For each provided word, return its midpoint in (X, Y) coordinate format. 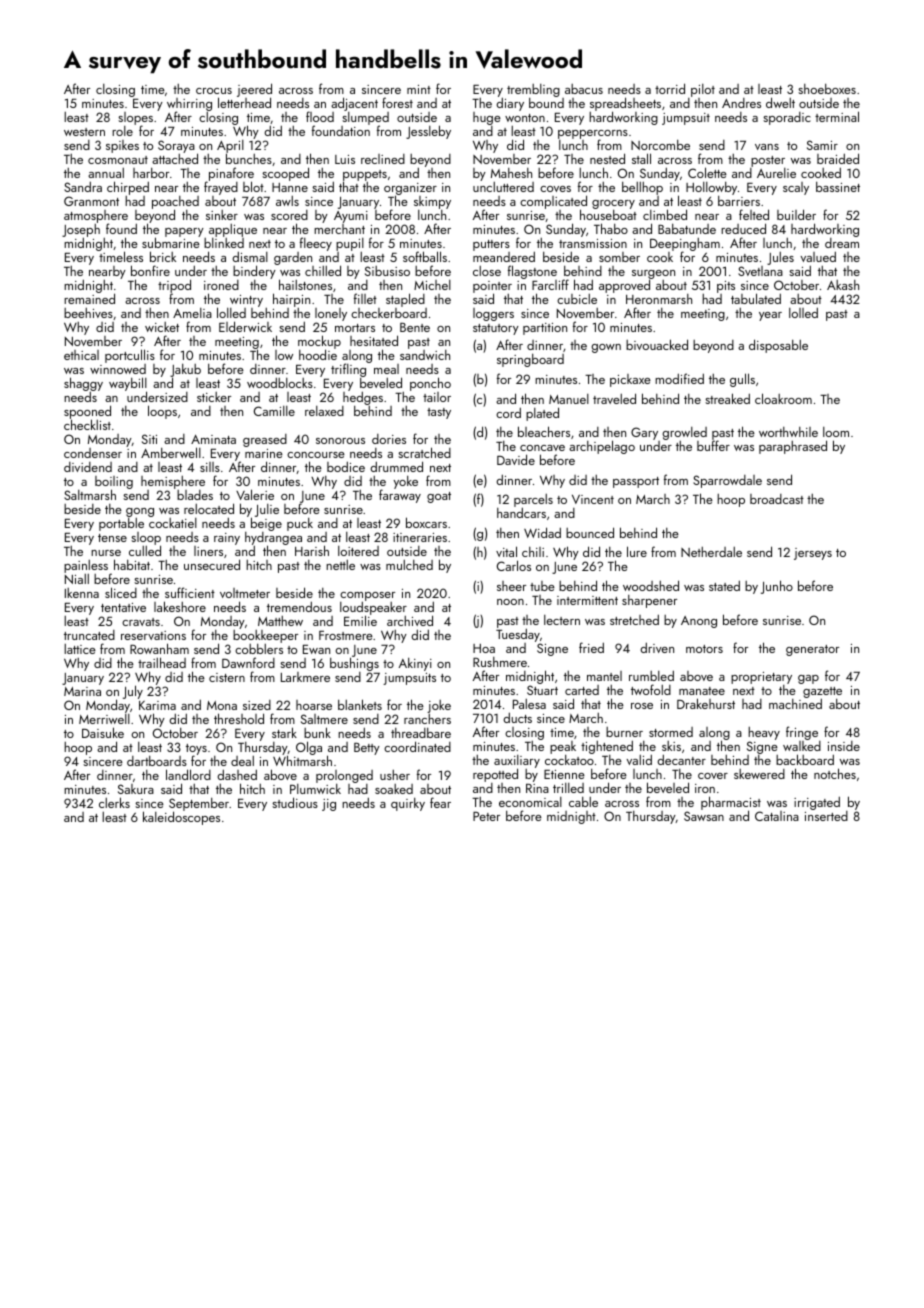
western (84, 132)
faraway (400, 496)
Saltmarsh (90, 494)
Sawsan (704, 816)
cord (508, 412)
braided (838, 158)
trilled (568, 788)
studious (295, 802)
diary (510, 104)
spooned (87, 412)
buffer (713, 446)
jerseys (813, 554)
